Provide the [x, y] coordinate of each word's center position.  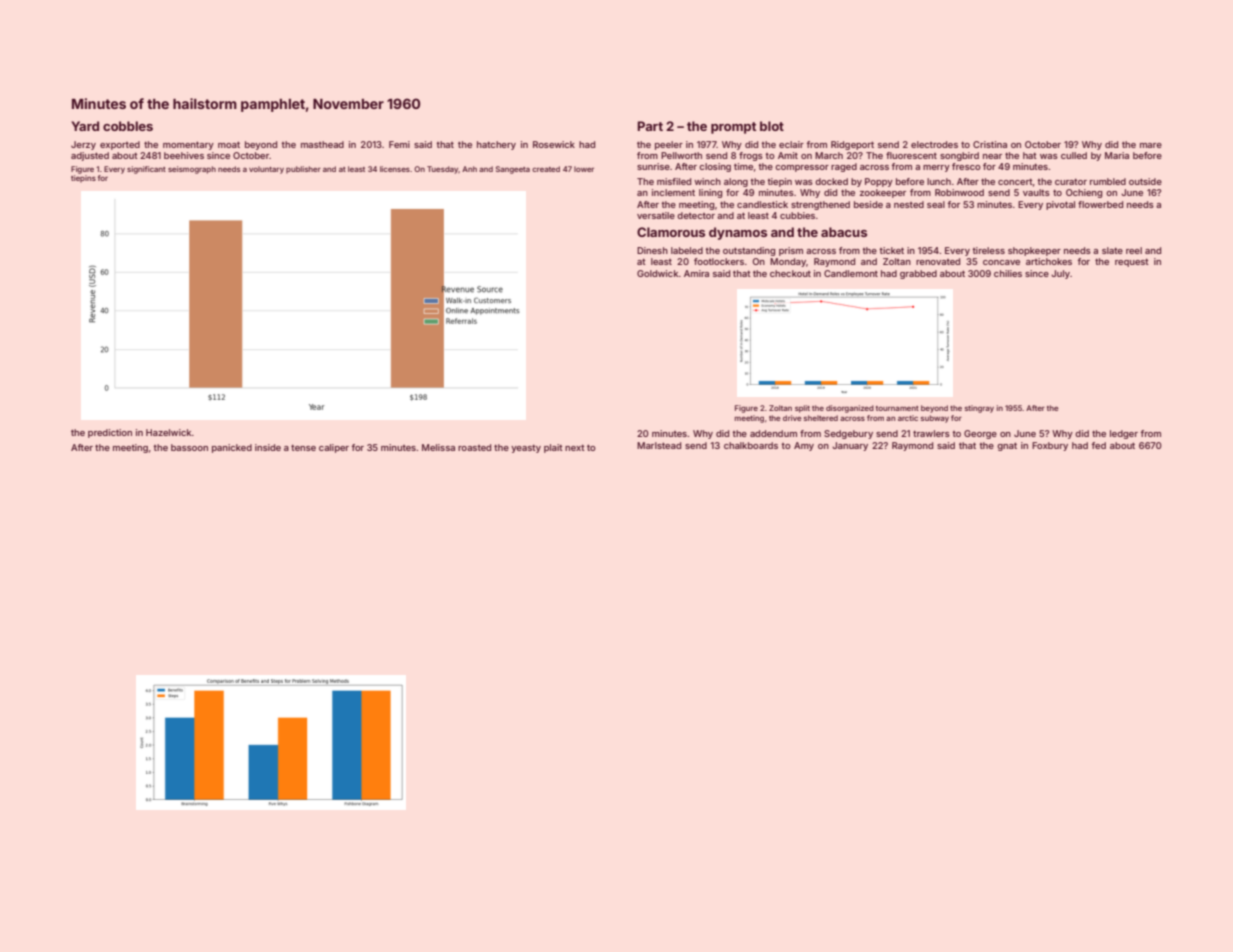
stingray [979, 409]
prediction [110, 433]
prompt [733, 128]
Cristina [990, 144]
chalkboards [751, 445]
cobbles [128, 126]
